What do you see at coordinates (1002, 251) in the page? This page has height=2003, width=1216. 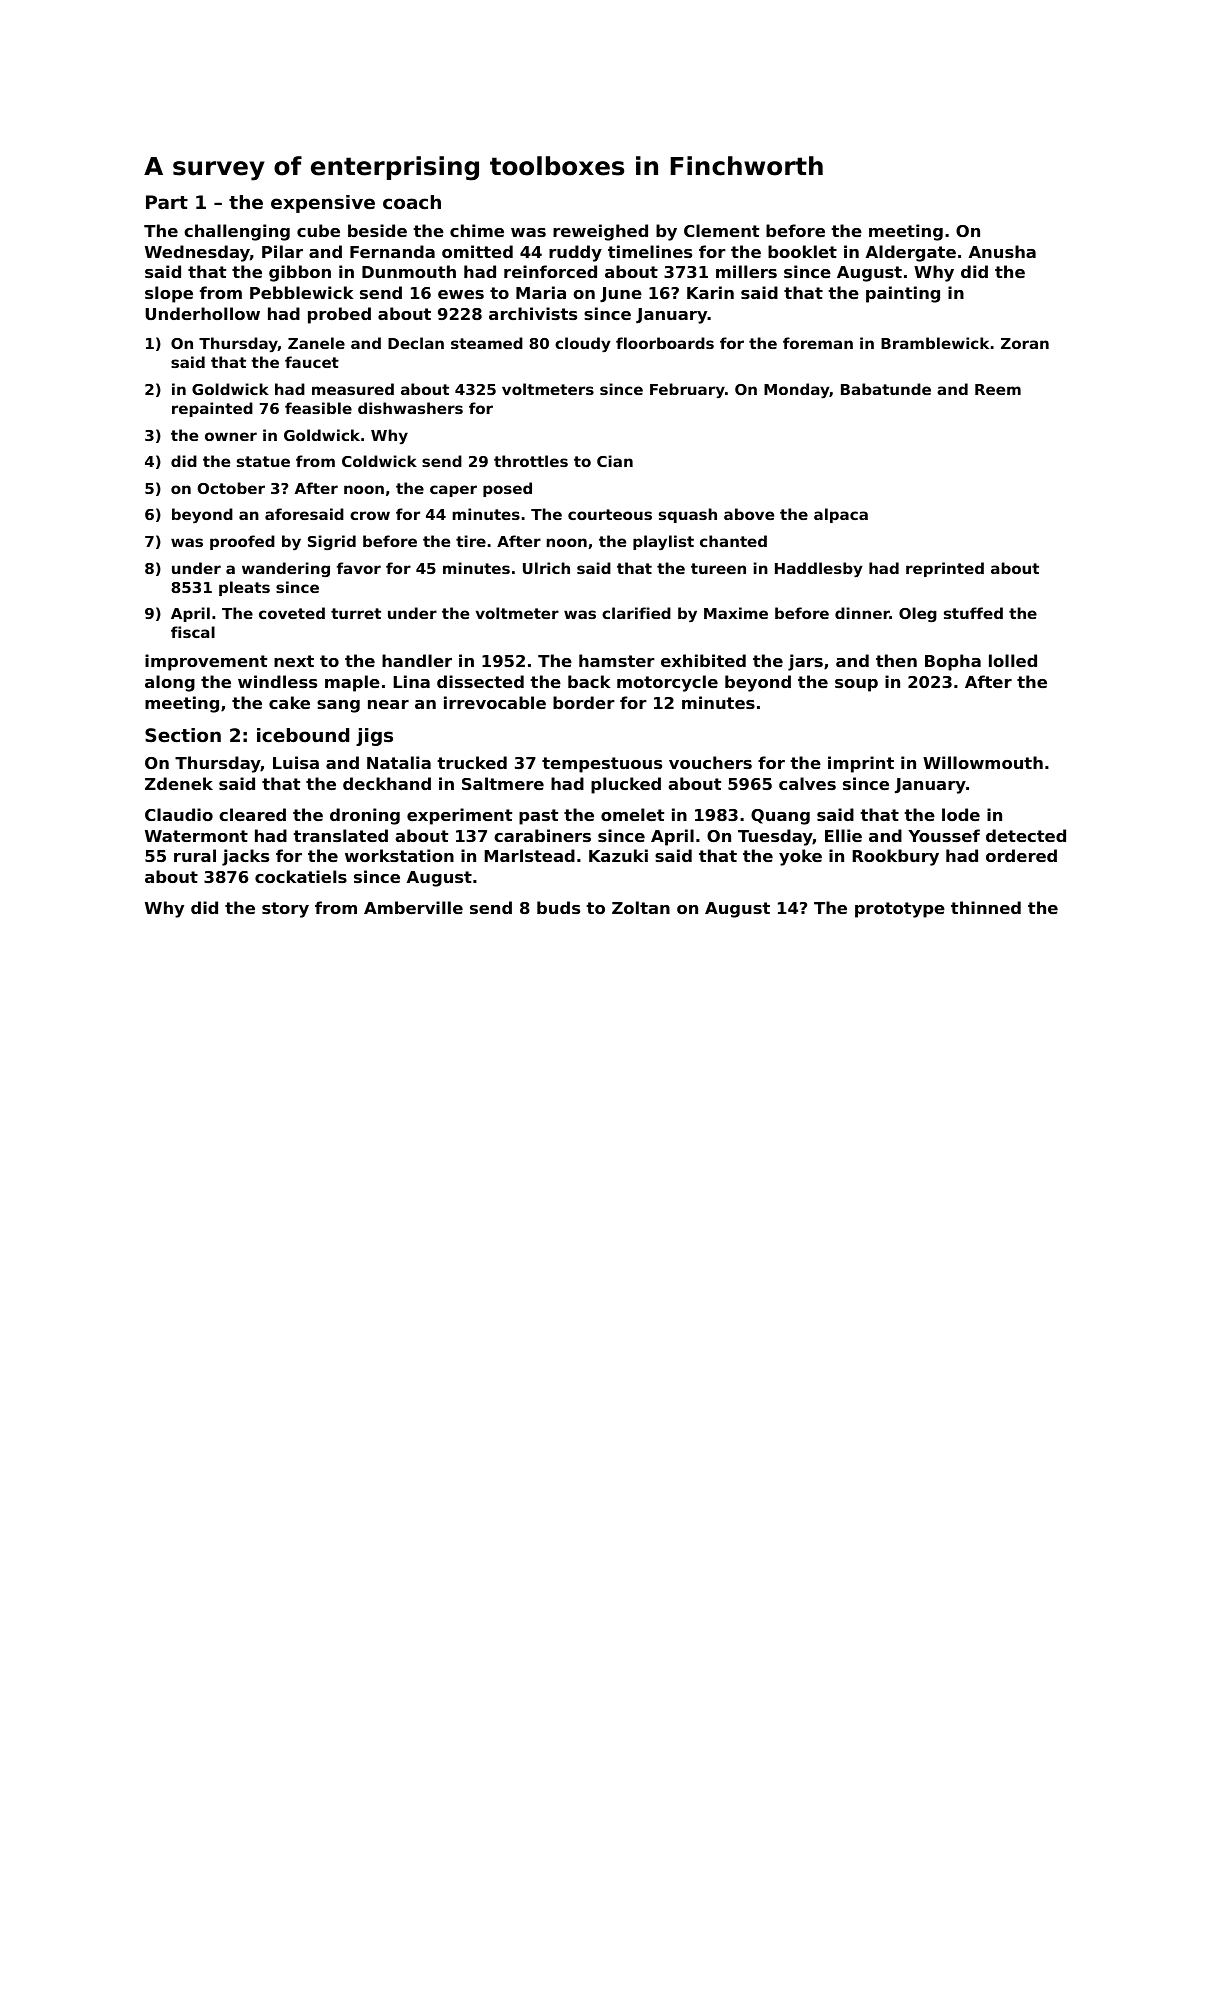 I see `Anusha` at bounding box center [1002, 251].
